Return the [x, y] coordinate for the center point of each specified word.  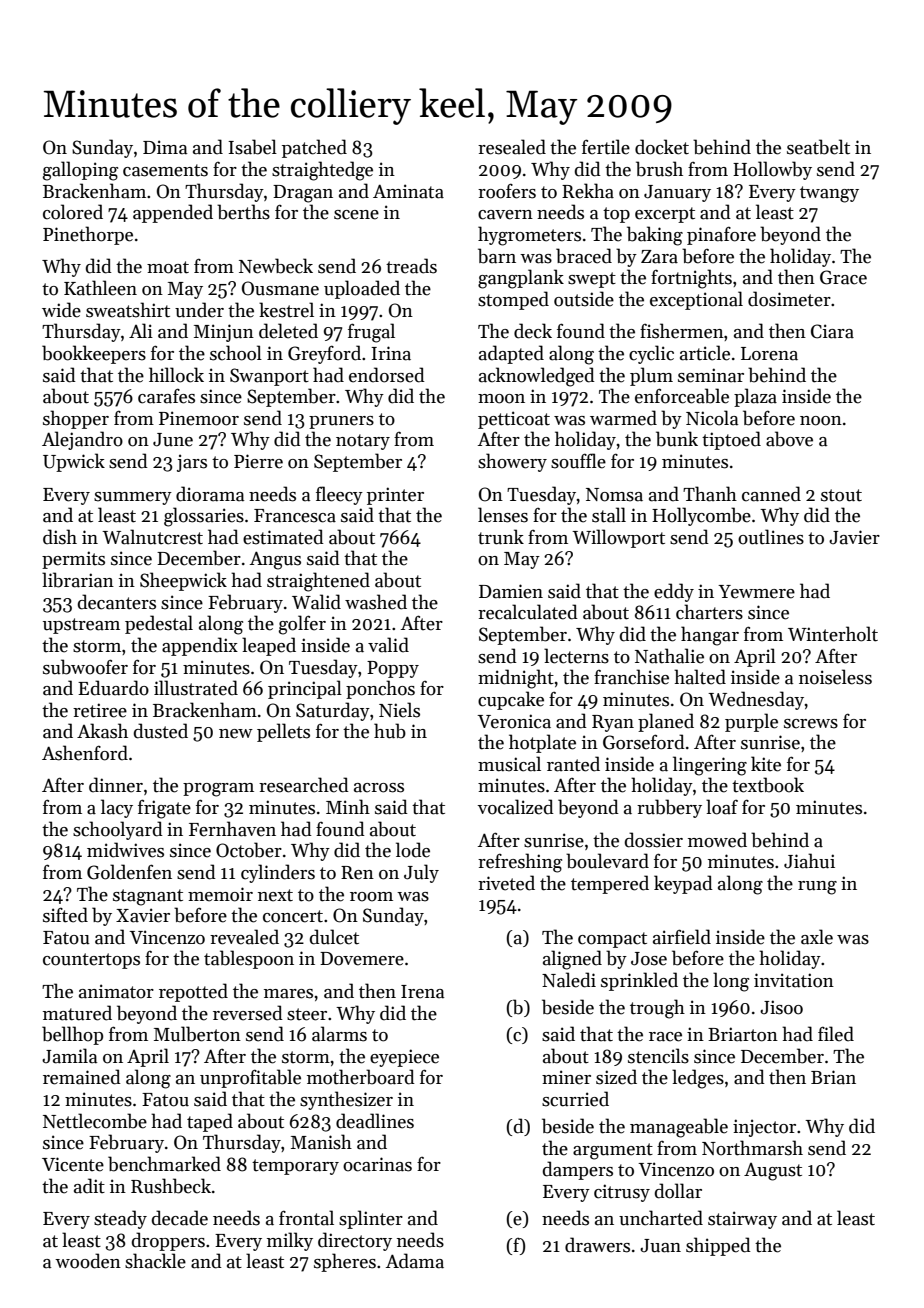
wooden [88, 1261]
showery [512, 462]
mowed [717, 840]
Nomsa [614, 495]
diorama [210, 494]
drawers [597, 1245]
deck [533, 331]
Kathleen [100, 288]
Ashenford [85, 753]
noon [821, 421]
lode [413, 850]
